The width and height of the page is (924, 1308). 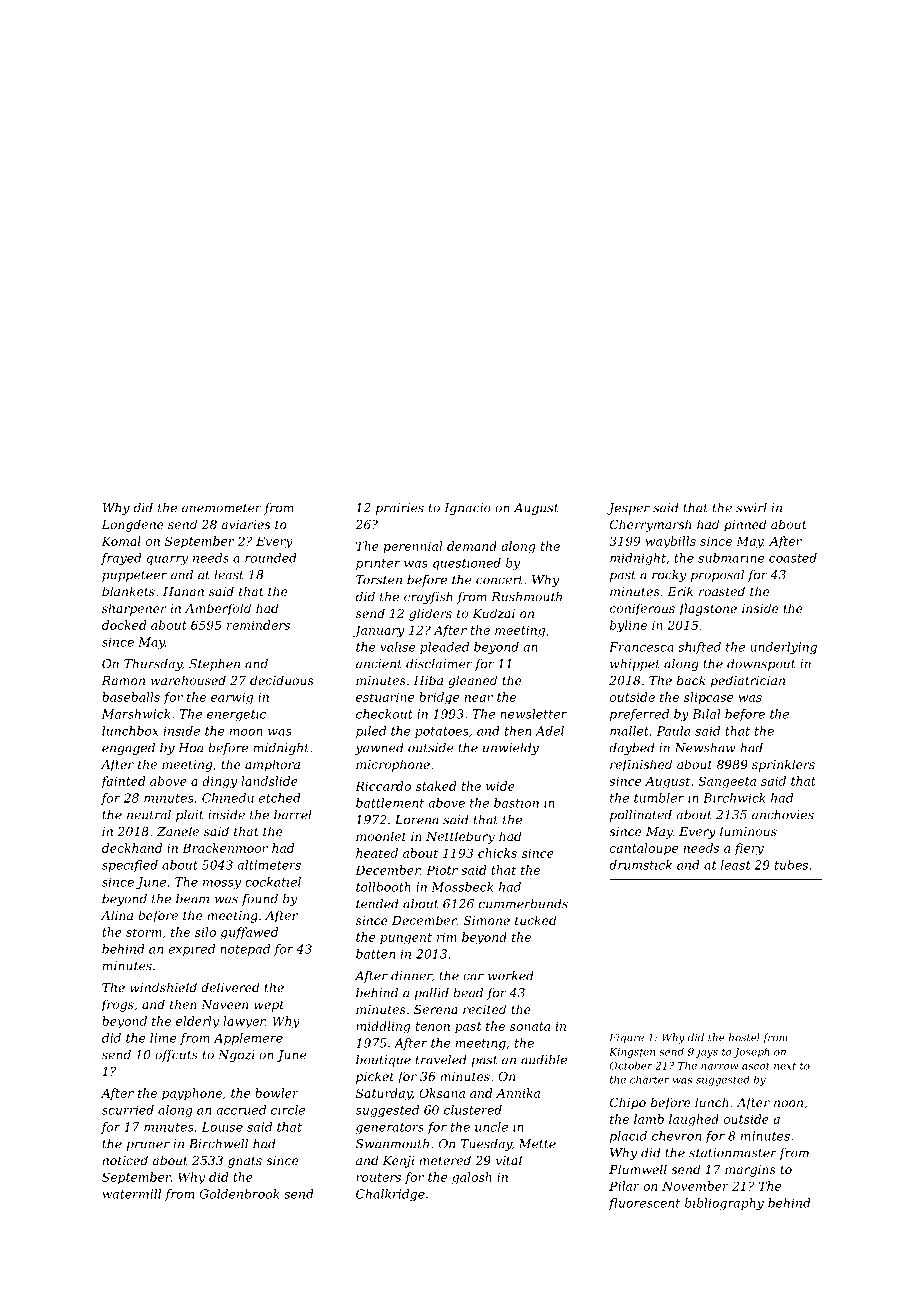 I want to click on amphora, so click(x=272, y=765).
